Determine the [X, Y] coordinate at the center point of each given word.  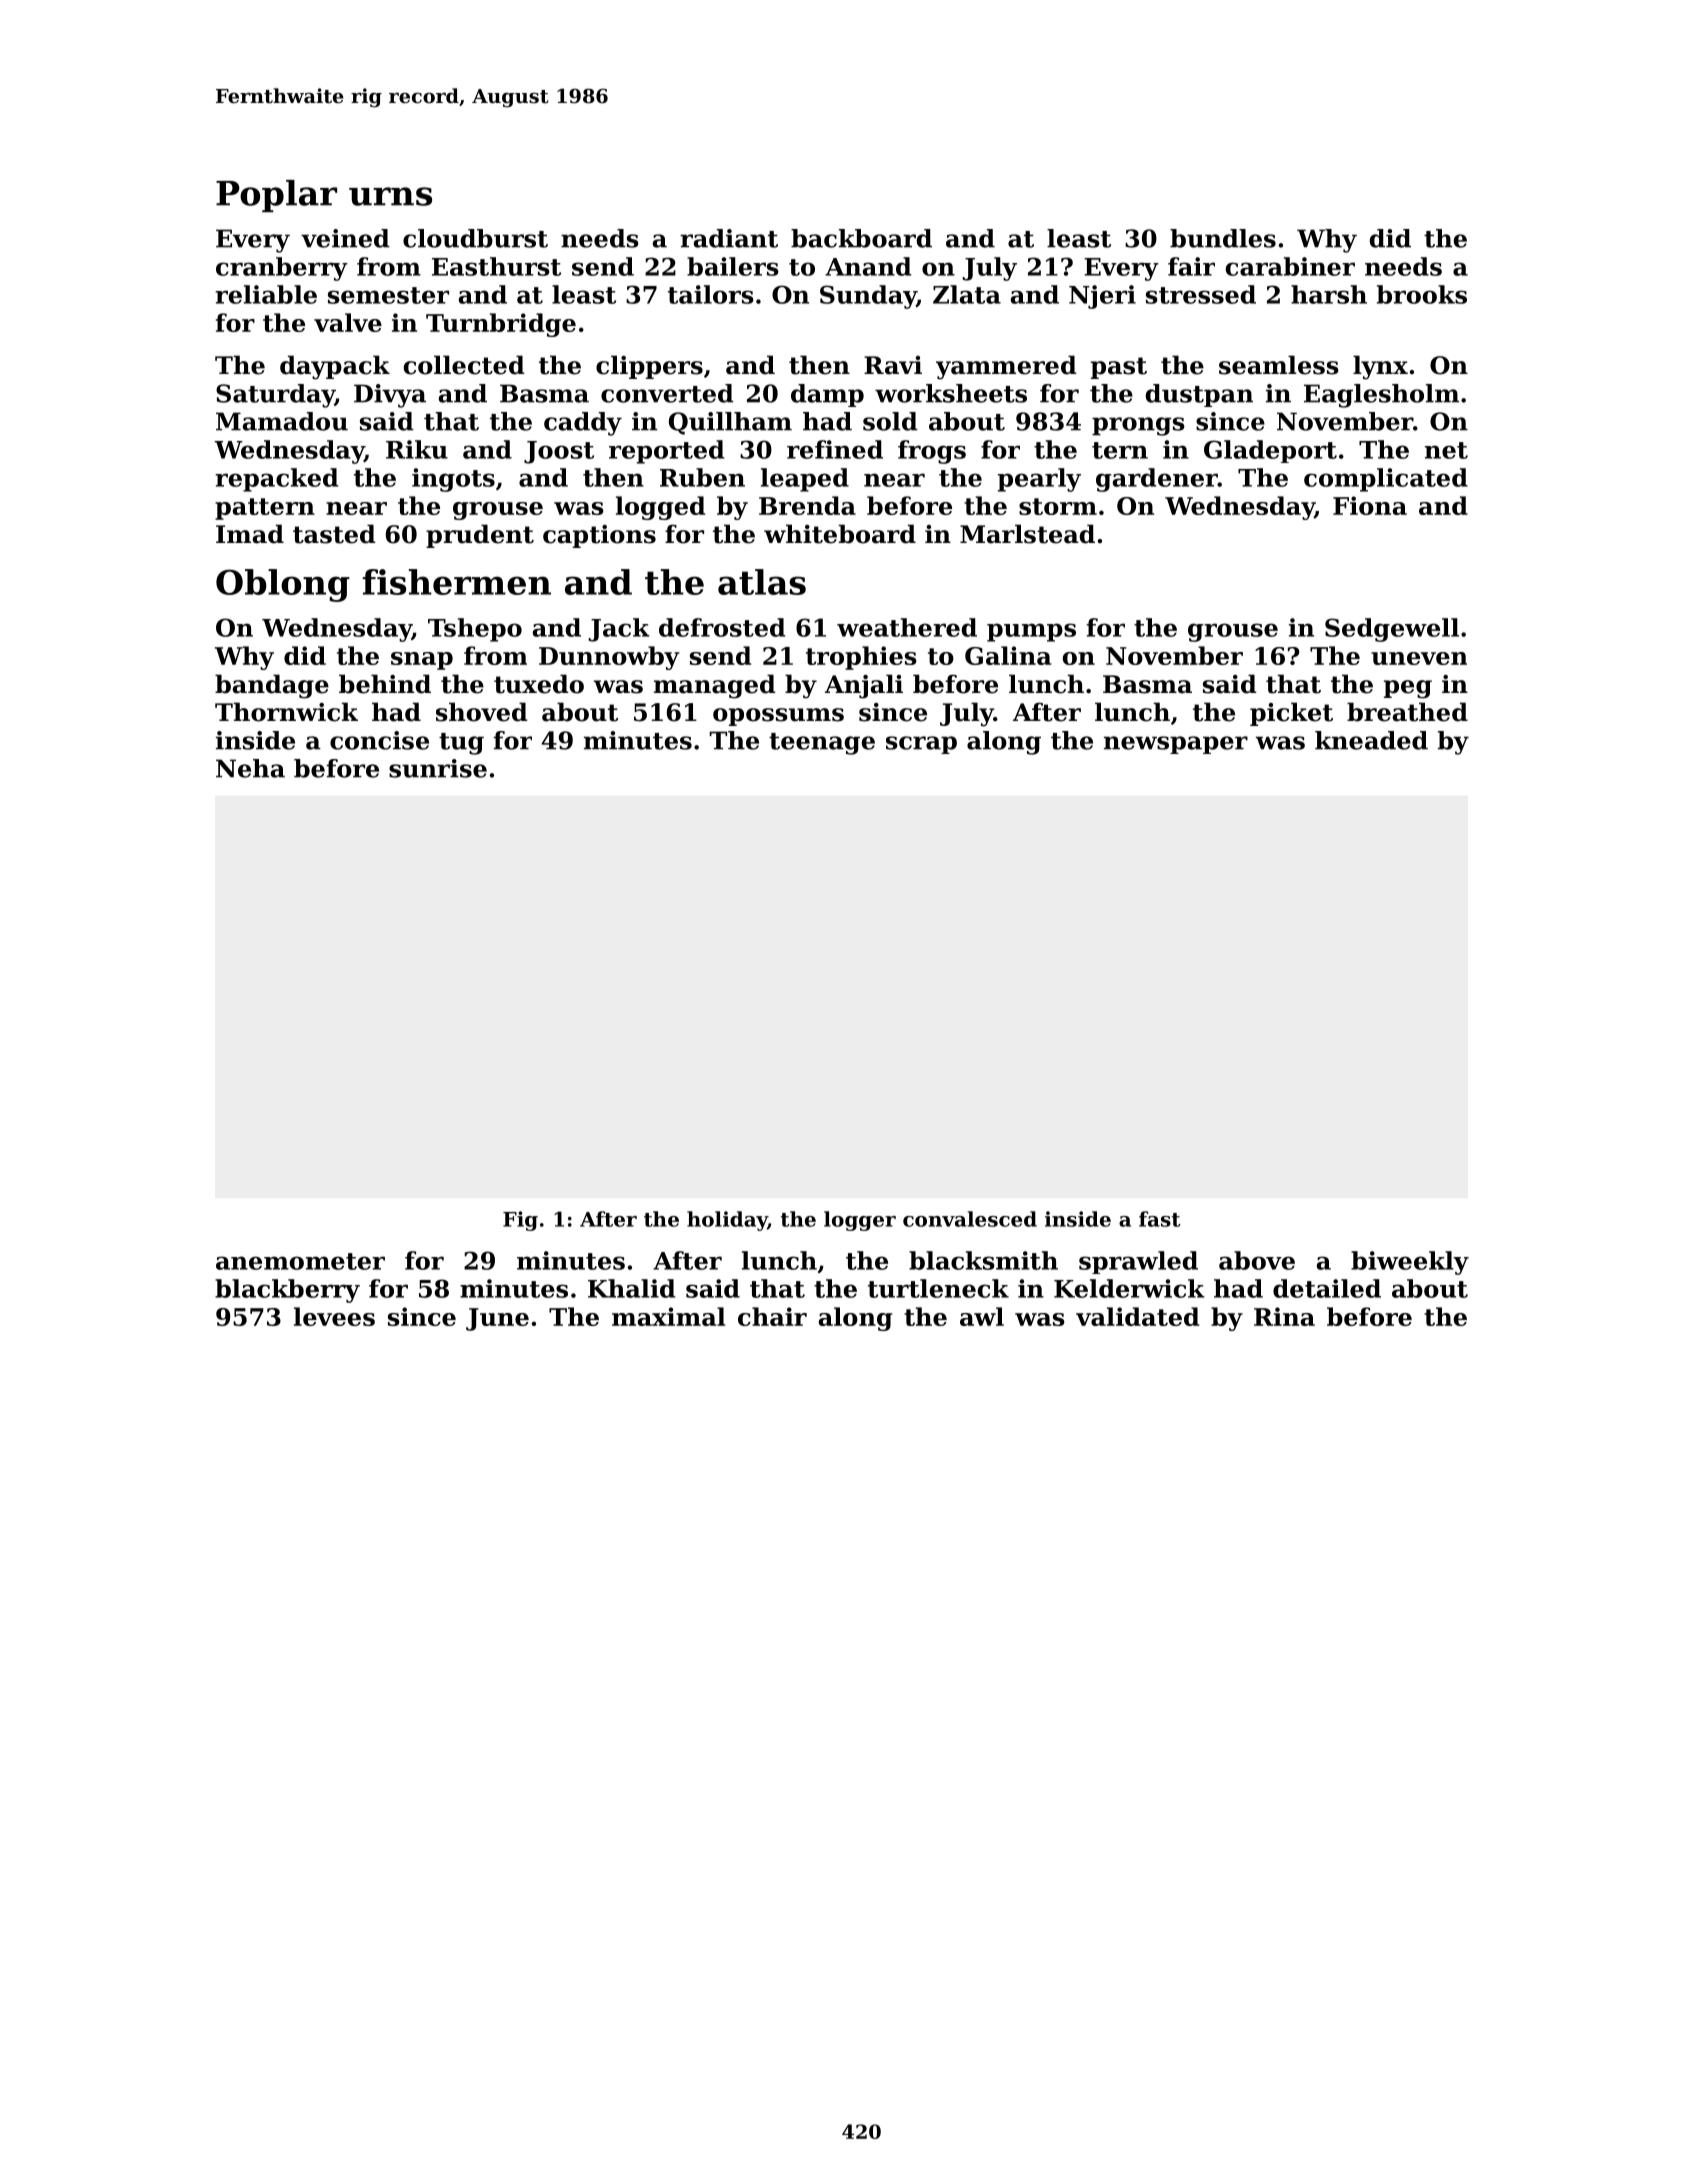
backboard [861, 238]
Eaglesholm [1381, 396]
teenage [822, 744]
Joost [559, 452]
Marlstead [1027, 534]
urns [390, 196]
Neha [250, 768]
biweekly [1410, 1263]
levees [334, 1316]
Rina [1284, 1316]
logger [860, 1221]
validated [1137, 1316]
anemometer [300, 1261]
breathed [1407, 712]
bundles [1223, 238]
